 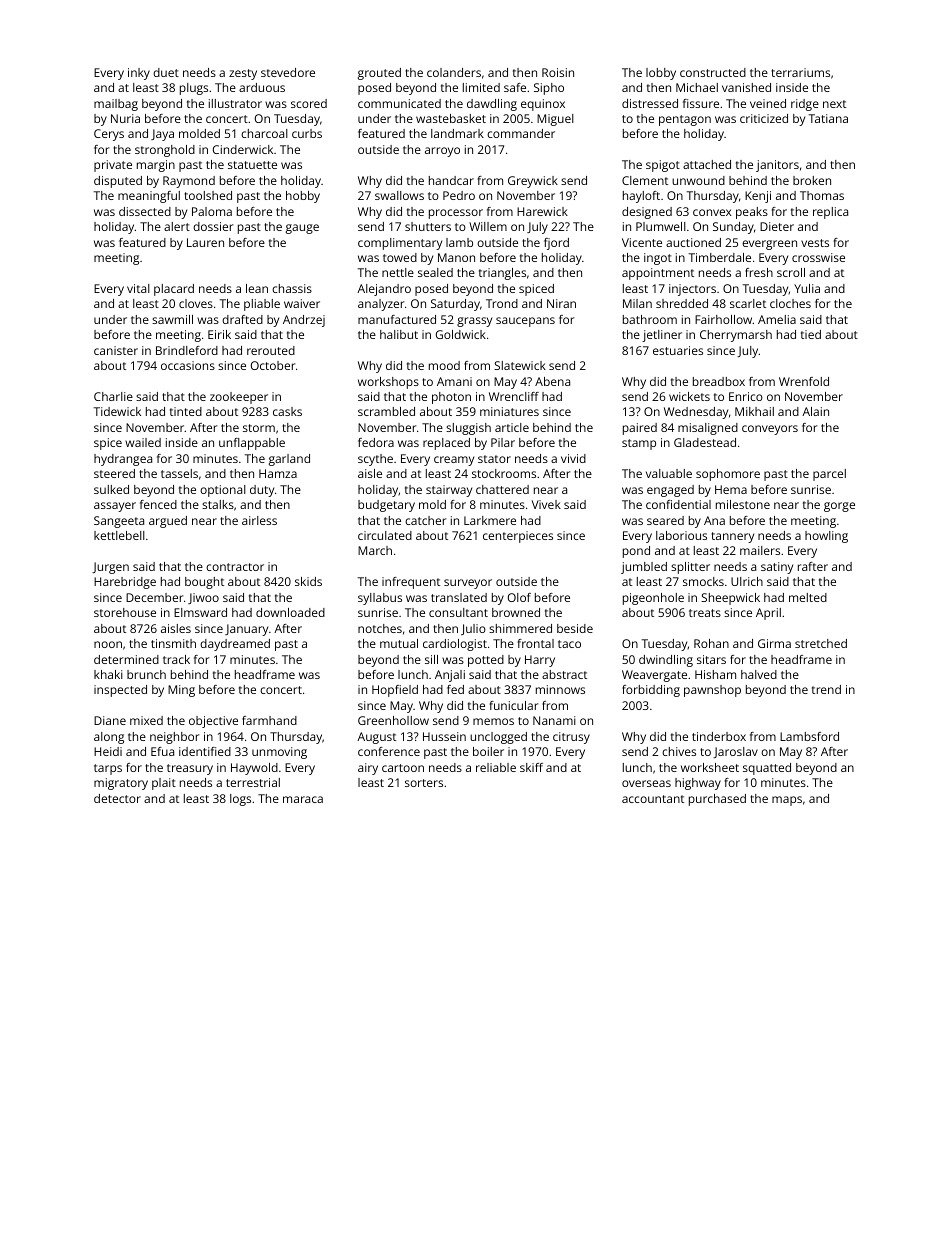 I want to click on communicated, so click(x=399, y=103).
